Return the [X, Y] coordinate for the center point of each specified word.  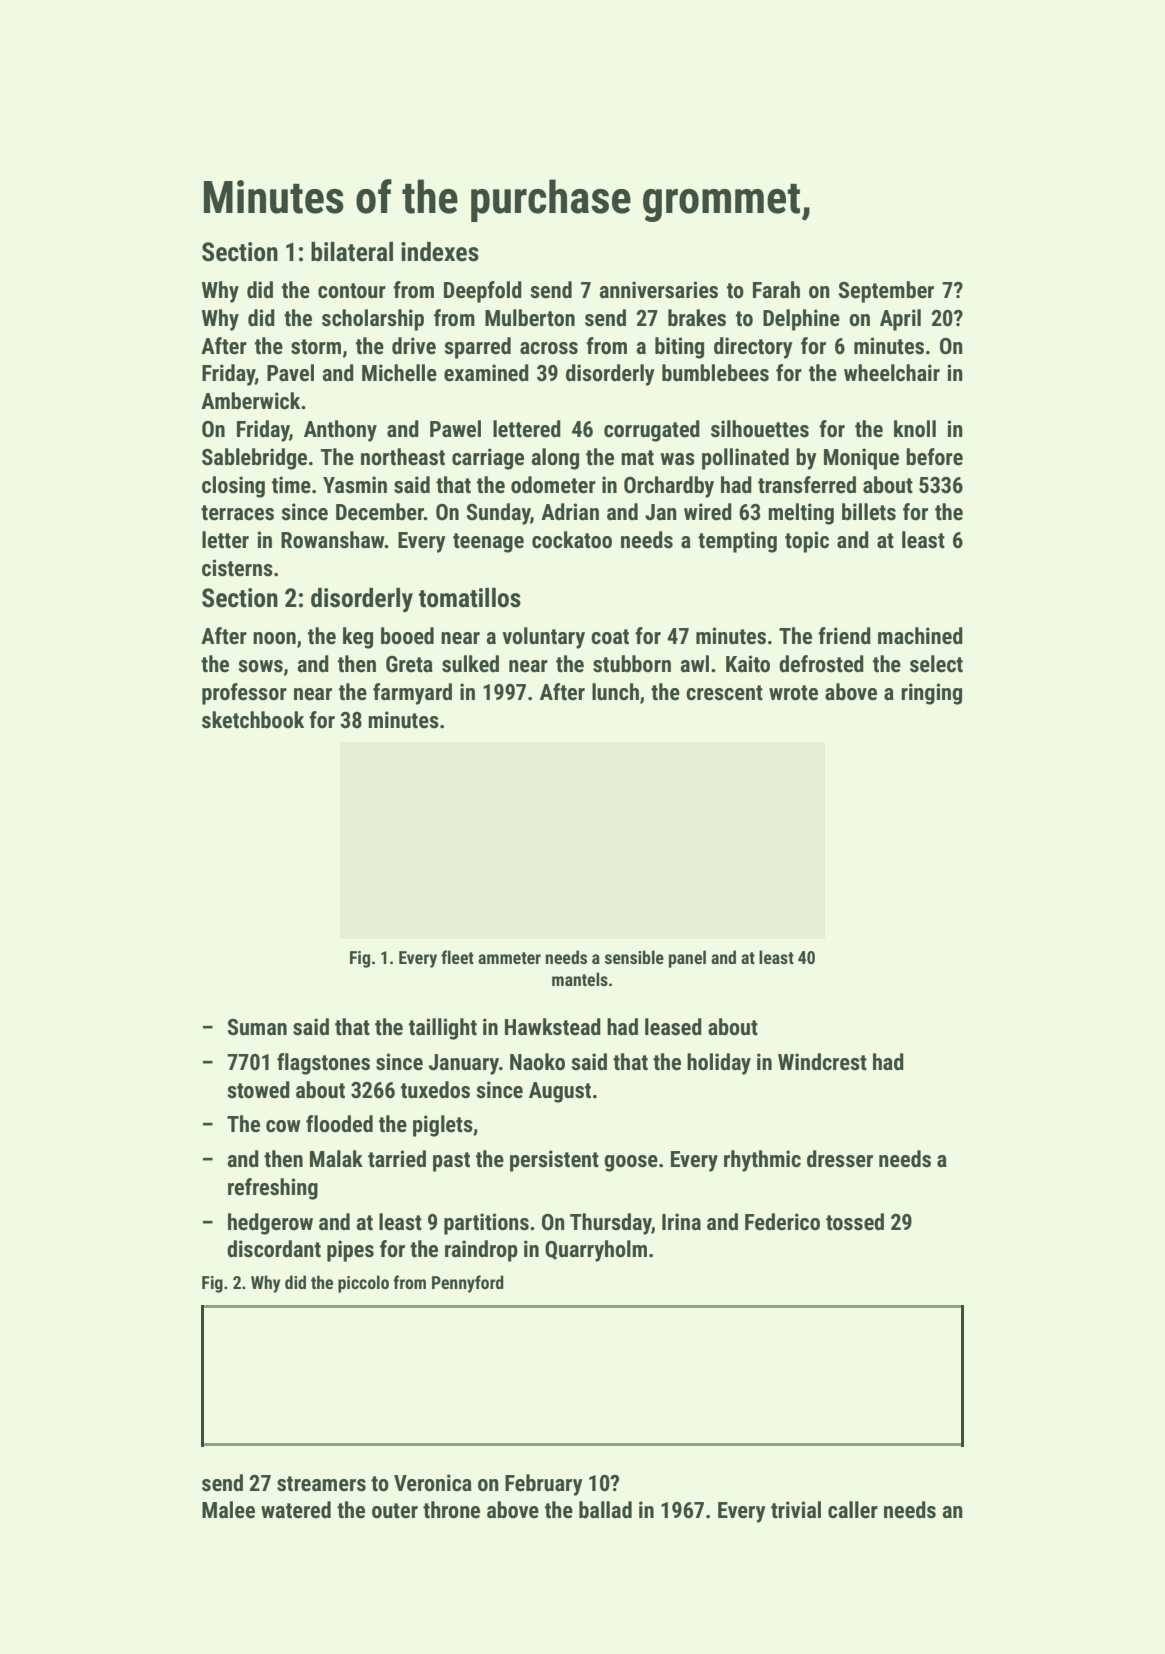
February [544, 1485]
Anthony [340, 431]
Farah [776, 290]
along [555, 459]
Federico [782, 1222]
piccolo [363, 1284]
